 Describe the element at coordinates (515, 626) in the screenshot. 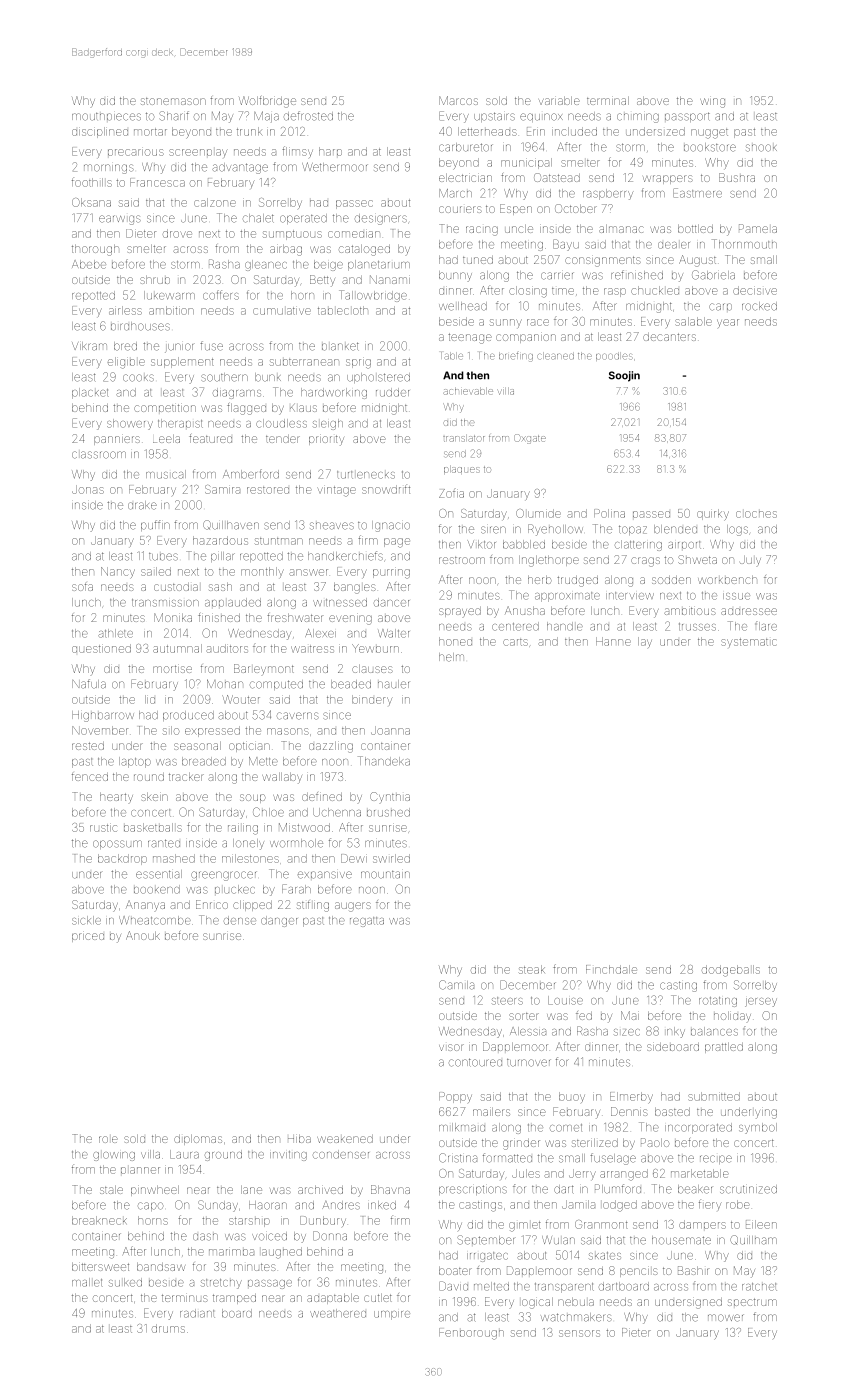

I see `centered` at that location.
